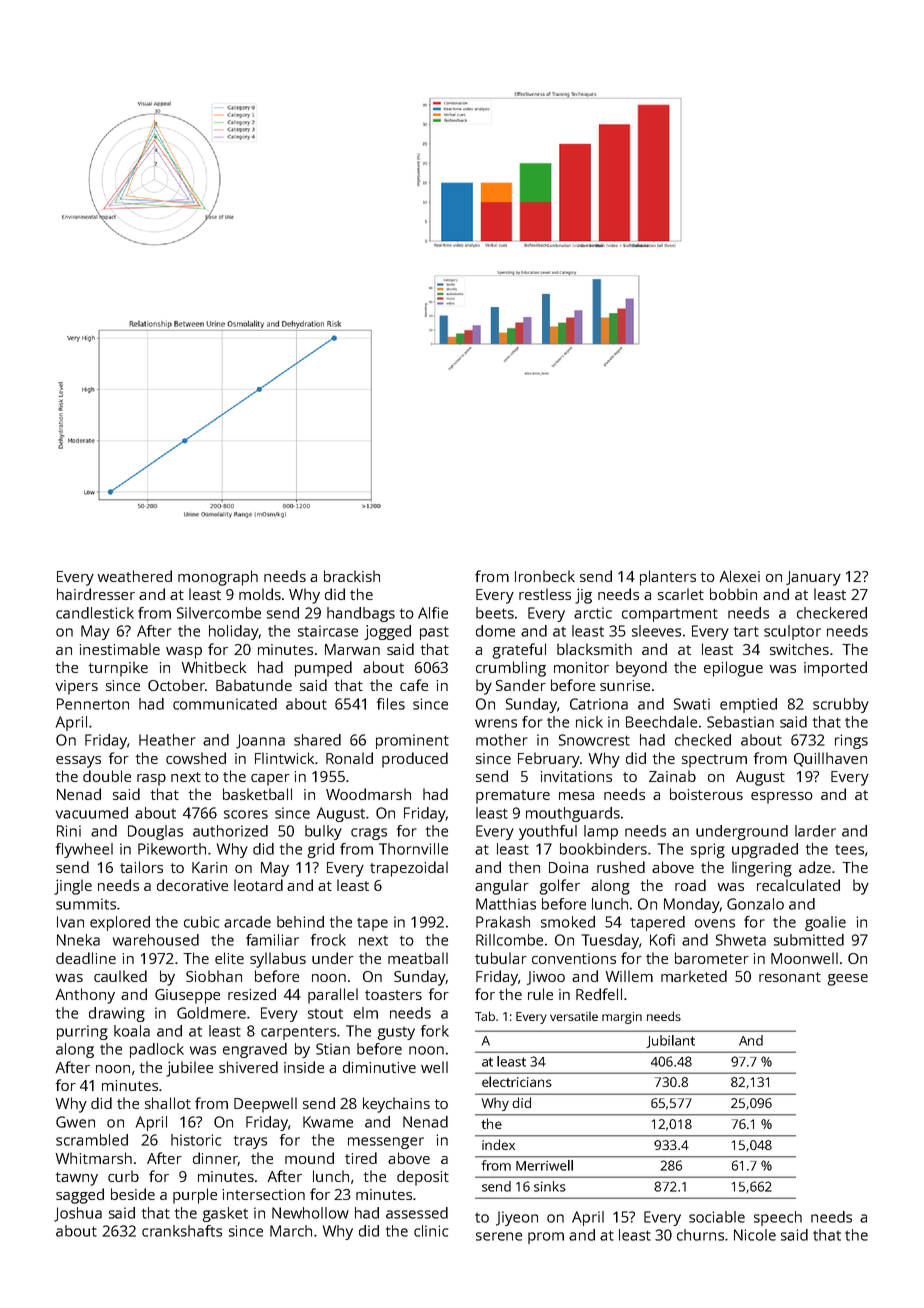 This image has height=1308, width=924. What do you see at coordinates (415, 760) in the image?
I see `produced` at bounding box center [415, 760].
